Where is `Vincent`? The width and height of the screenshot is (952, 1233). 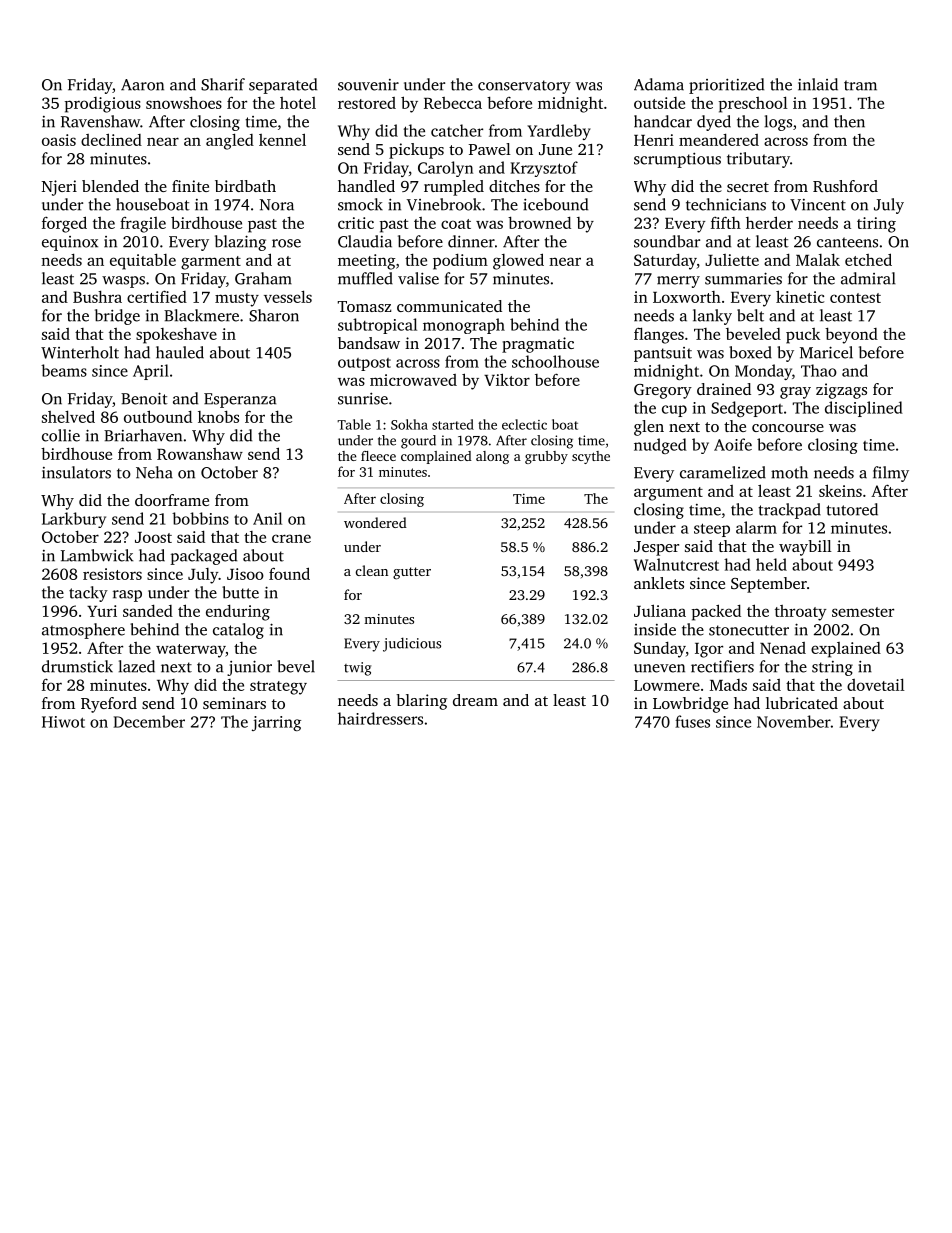
Vincent is located at coordinates (818, 205).
